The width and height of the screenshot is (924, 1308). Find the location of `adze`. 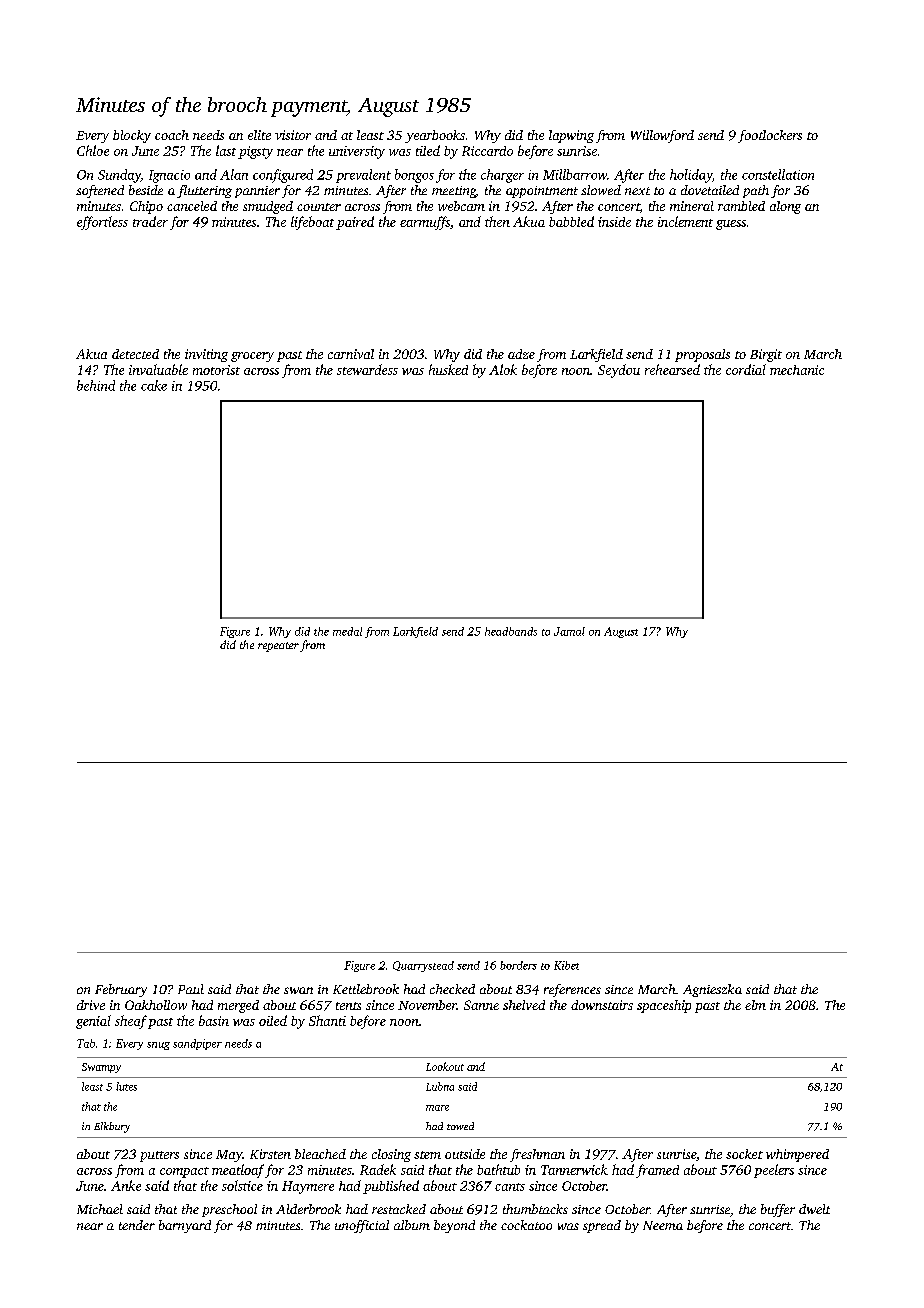

adze is located at coordinates (521, 354).
